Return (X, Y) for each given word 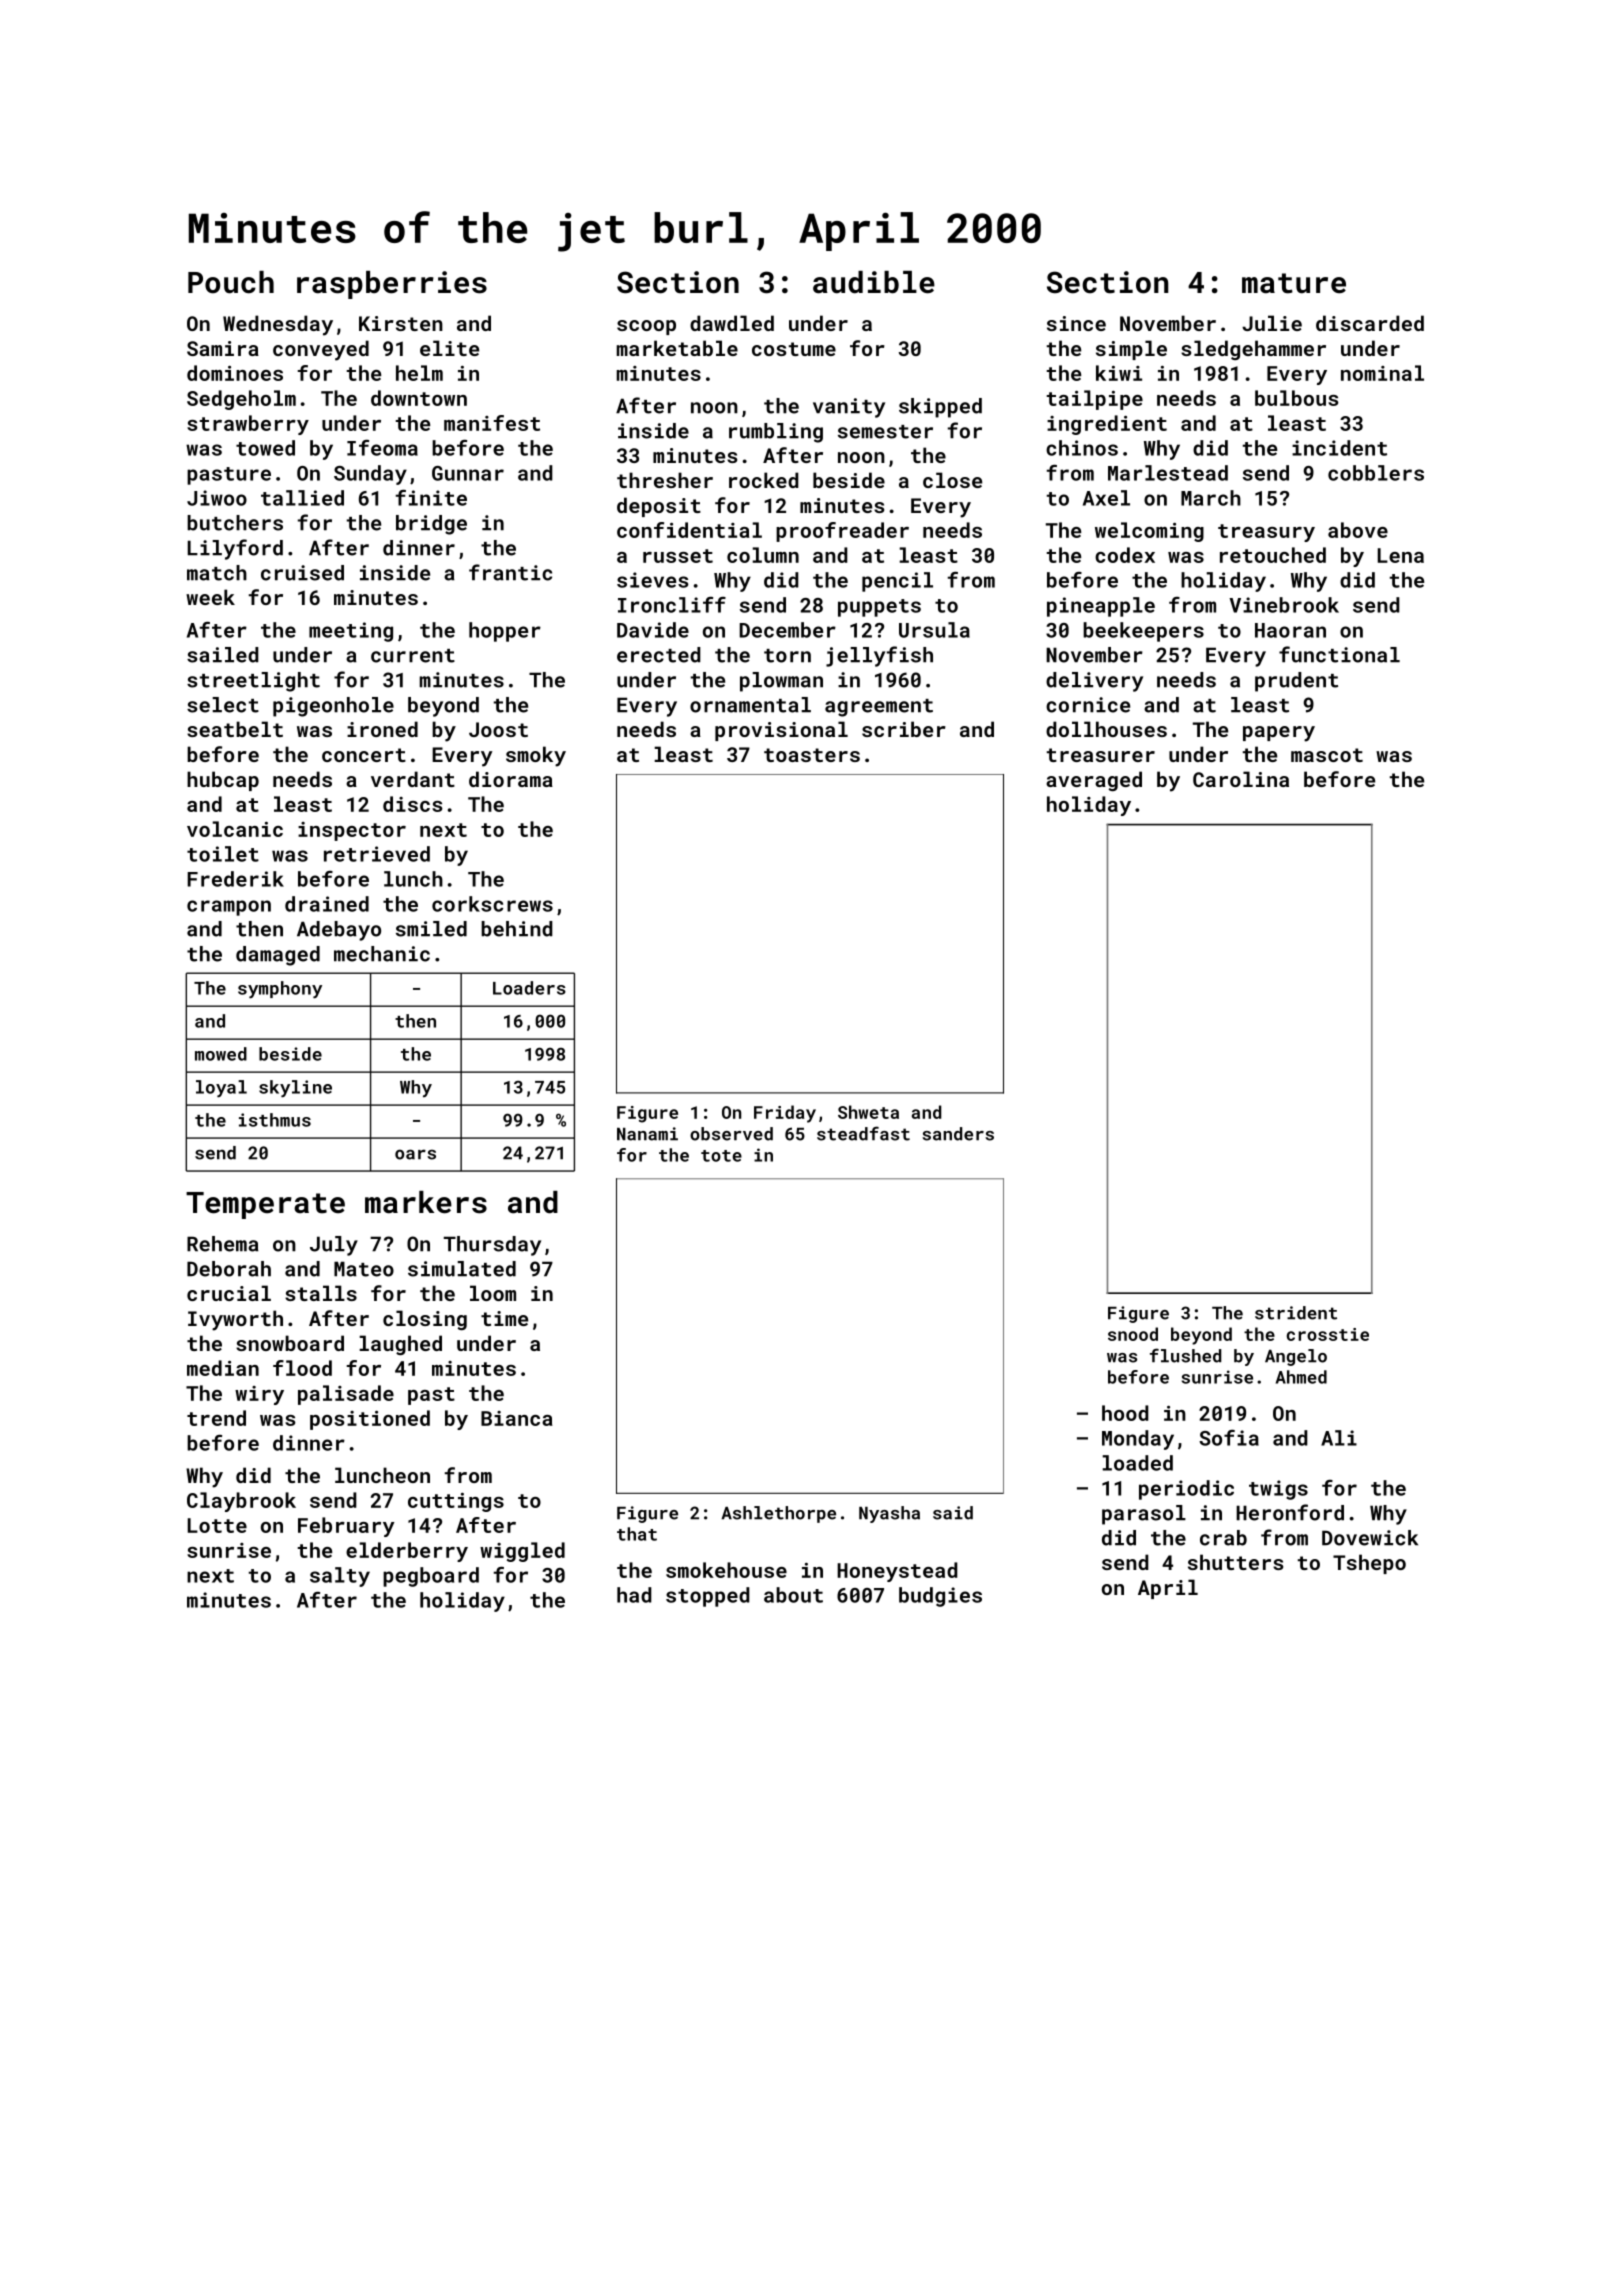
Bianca (517, 1418)
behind (517, 929)
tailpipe (1095, 400)
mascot (1327, 755)
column (763, 555)
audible (874, 282)
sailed (223, 655)
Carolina (1241, 779)
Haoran (1290, 630)
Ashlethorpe (778, 1514)
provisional (781, 731)
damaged (278, 956)
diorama (511, 779)
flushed (1185, 1355)
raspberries (392, 285)
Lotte (217, 1525)
